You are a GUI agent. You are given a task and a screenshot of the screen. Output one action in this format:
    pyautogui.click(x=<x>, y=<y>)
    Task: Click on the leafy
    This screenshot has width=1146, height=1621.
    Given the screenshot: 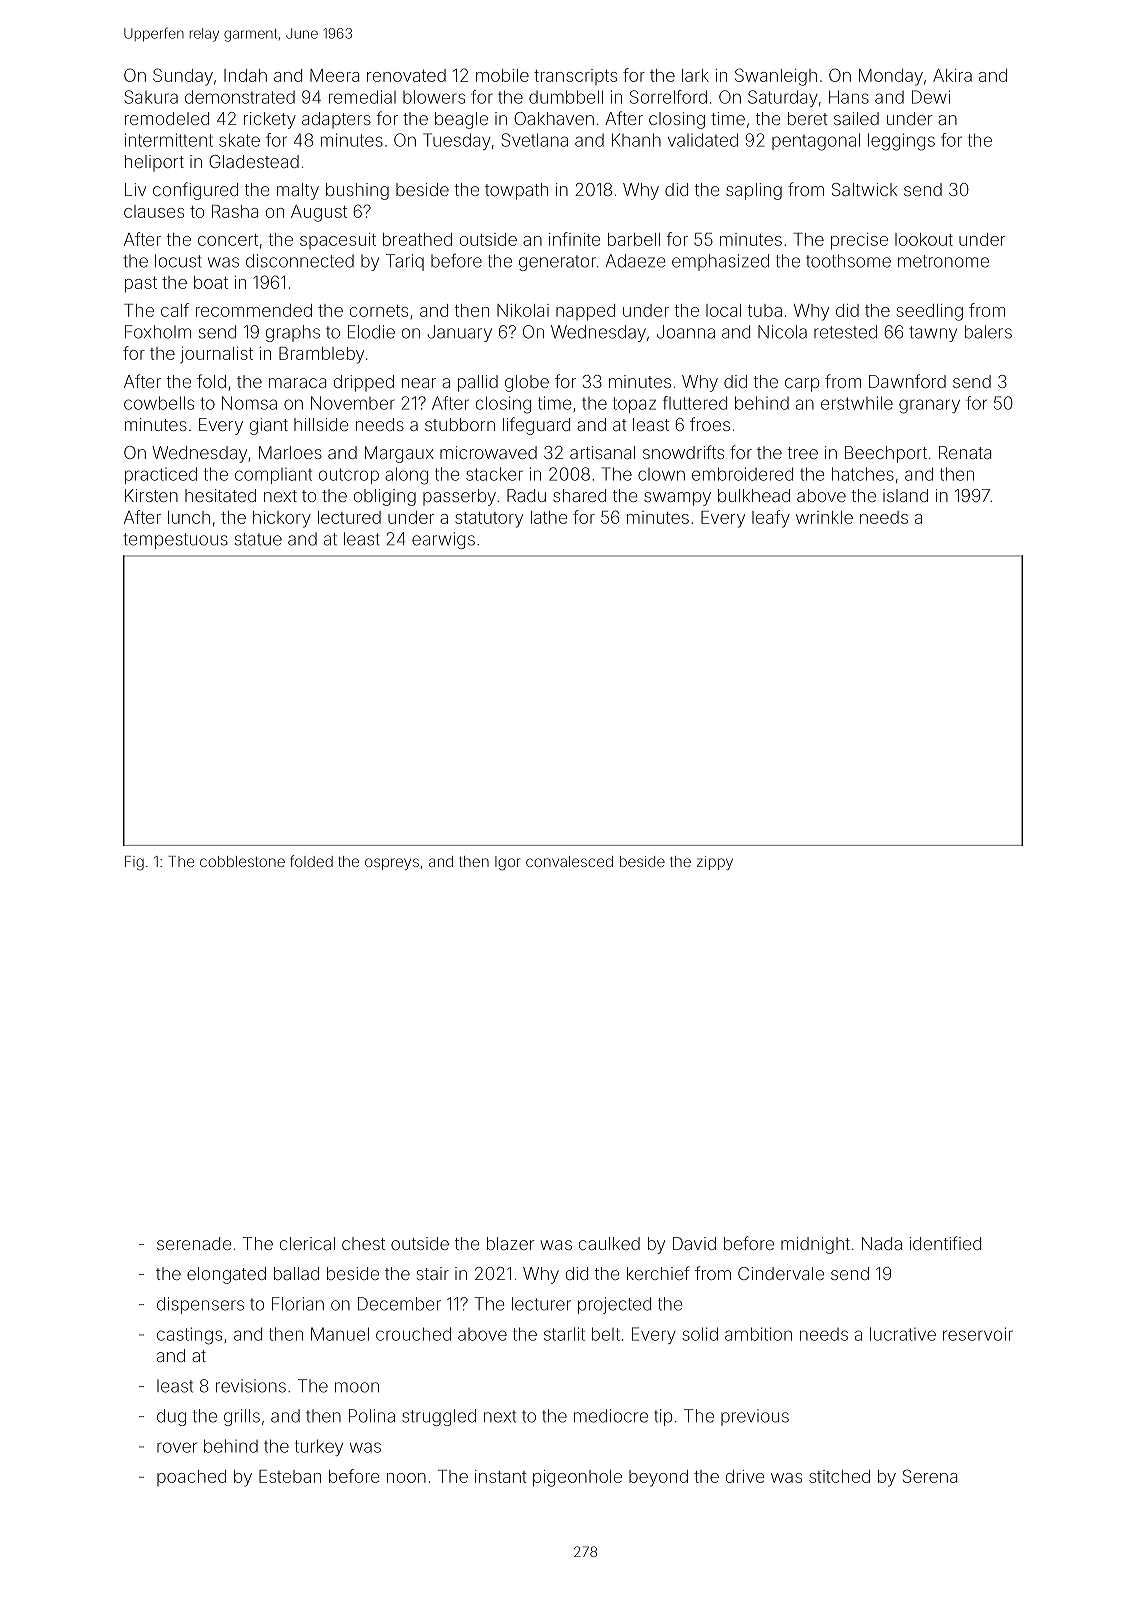 What is the action you would take?
    pyautogui.click(x=771, y=519)
